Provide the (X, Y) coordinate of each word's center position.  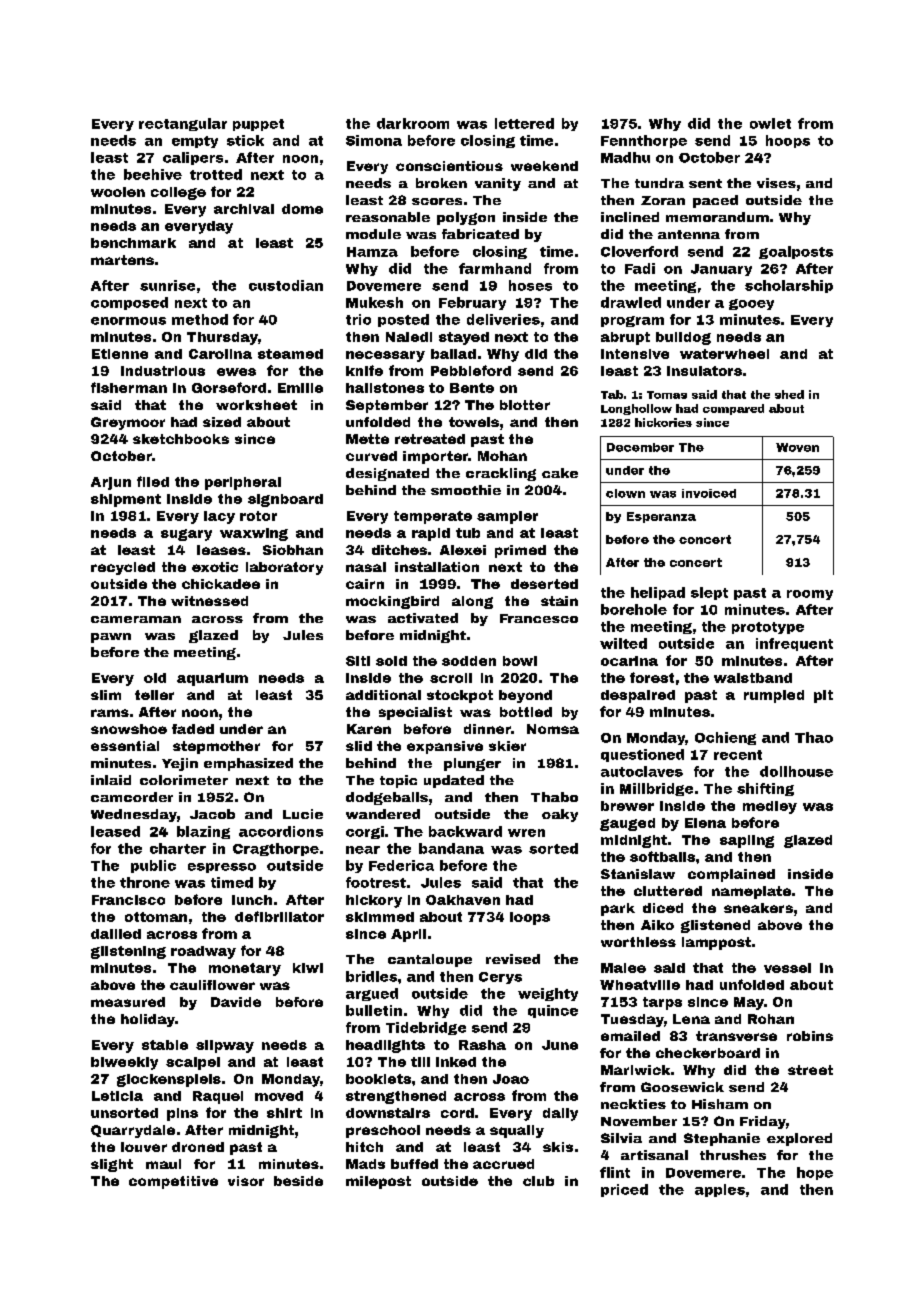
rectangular (183, 124)
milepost (378, 1182)
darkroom (413, 123)
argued (372, 994)
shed (789, 394)
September (387, 406)
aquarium (212, 679)
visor (246, 1181)
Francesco (539, 618)
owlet (770, 123)
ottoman (156, 917)
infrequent (794, 644)
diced (663, 908)
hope (815, 1173)
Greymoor (128, 423)
